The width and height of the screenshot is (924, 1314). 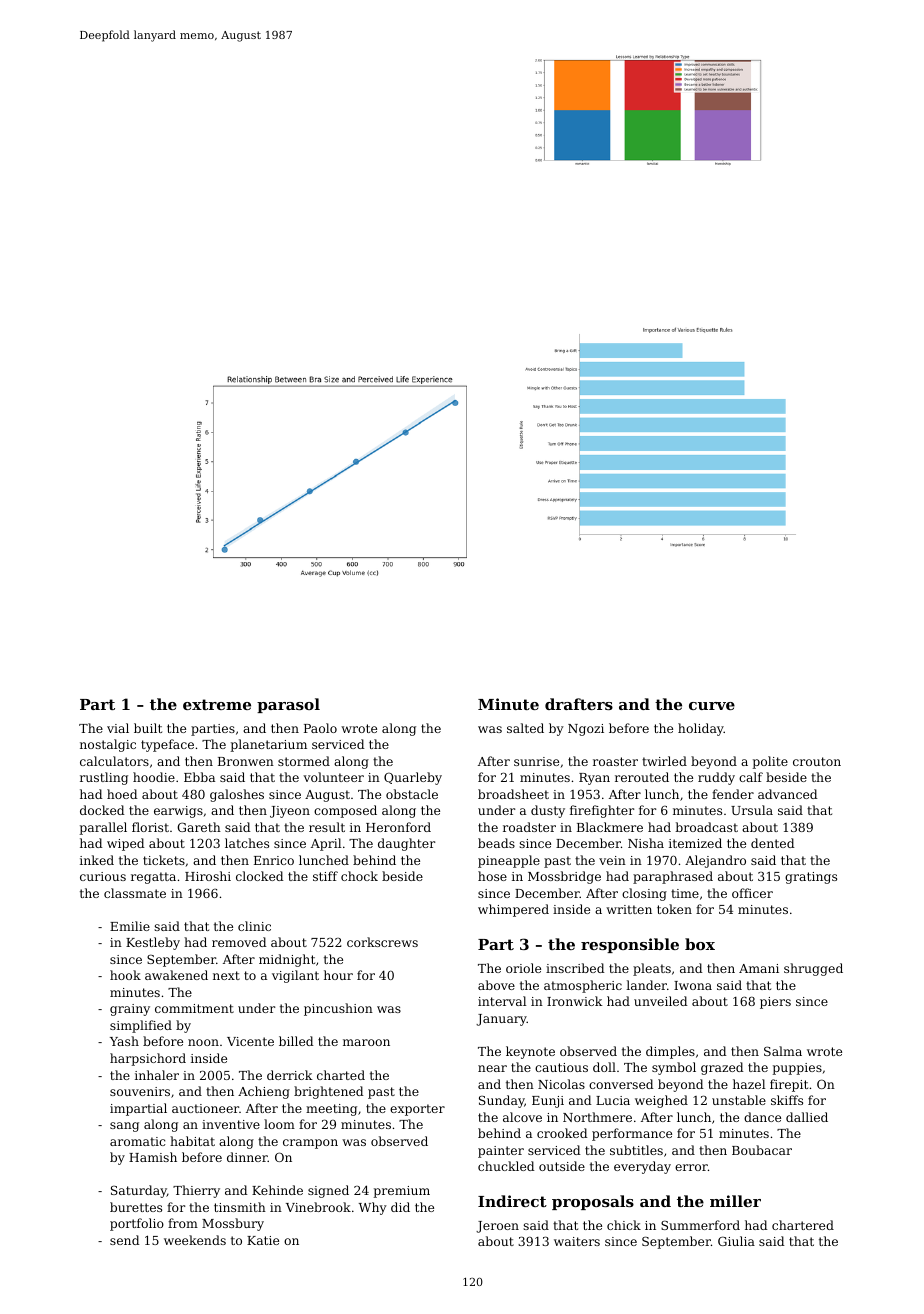 What do you see at coordinates (217, 704) in the screenshot?
I see `extreme` at bounding box center [217, 704].
